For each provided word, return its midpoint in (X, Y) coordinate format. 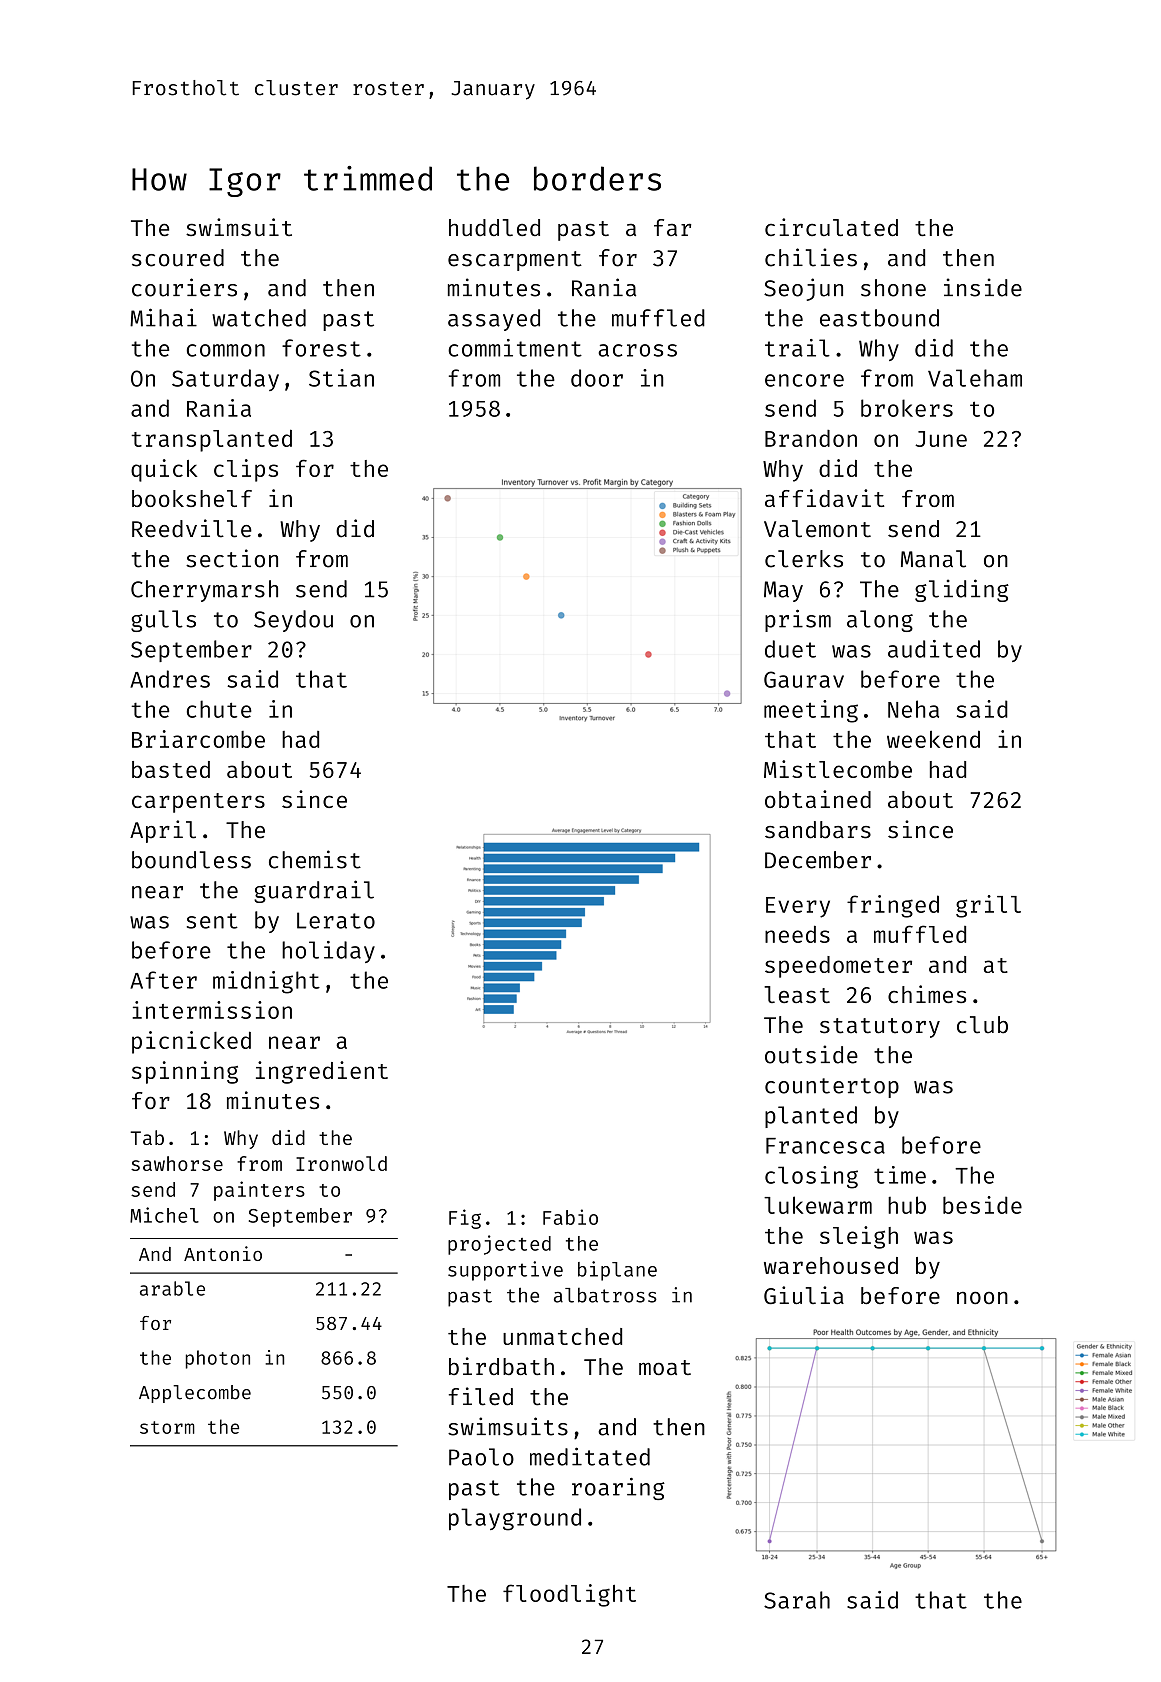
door (597, 378)
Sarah (797, 1600)
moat (665, 1367)
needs (797, 934)
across (637, 350)
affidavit (825, 498)
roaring (618, 1489)
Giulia (804, 1295)
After (163, 980)
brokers (907, 408)
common (226, 350)
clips (246, 470)
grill (988, 906)
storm (167, 1427)
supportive (505, 1271)
